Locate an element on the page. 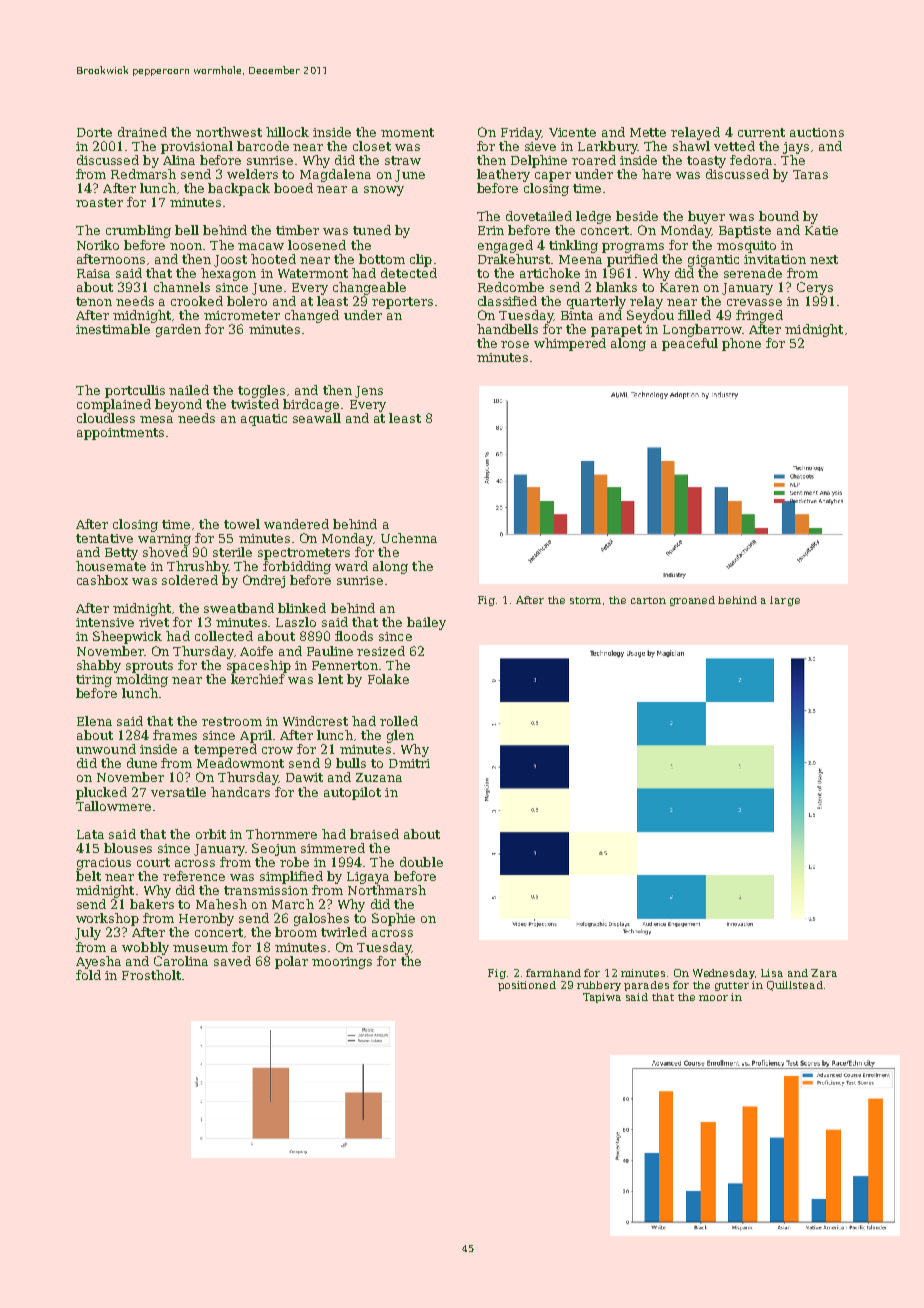  buyer is located at coordinates (706, 217).
